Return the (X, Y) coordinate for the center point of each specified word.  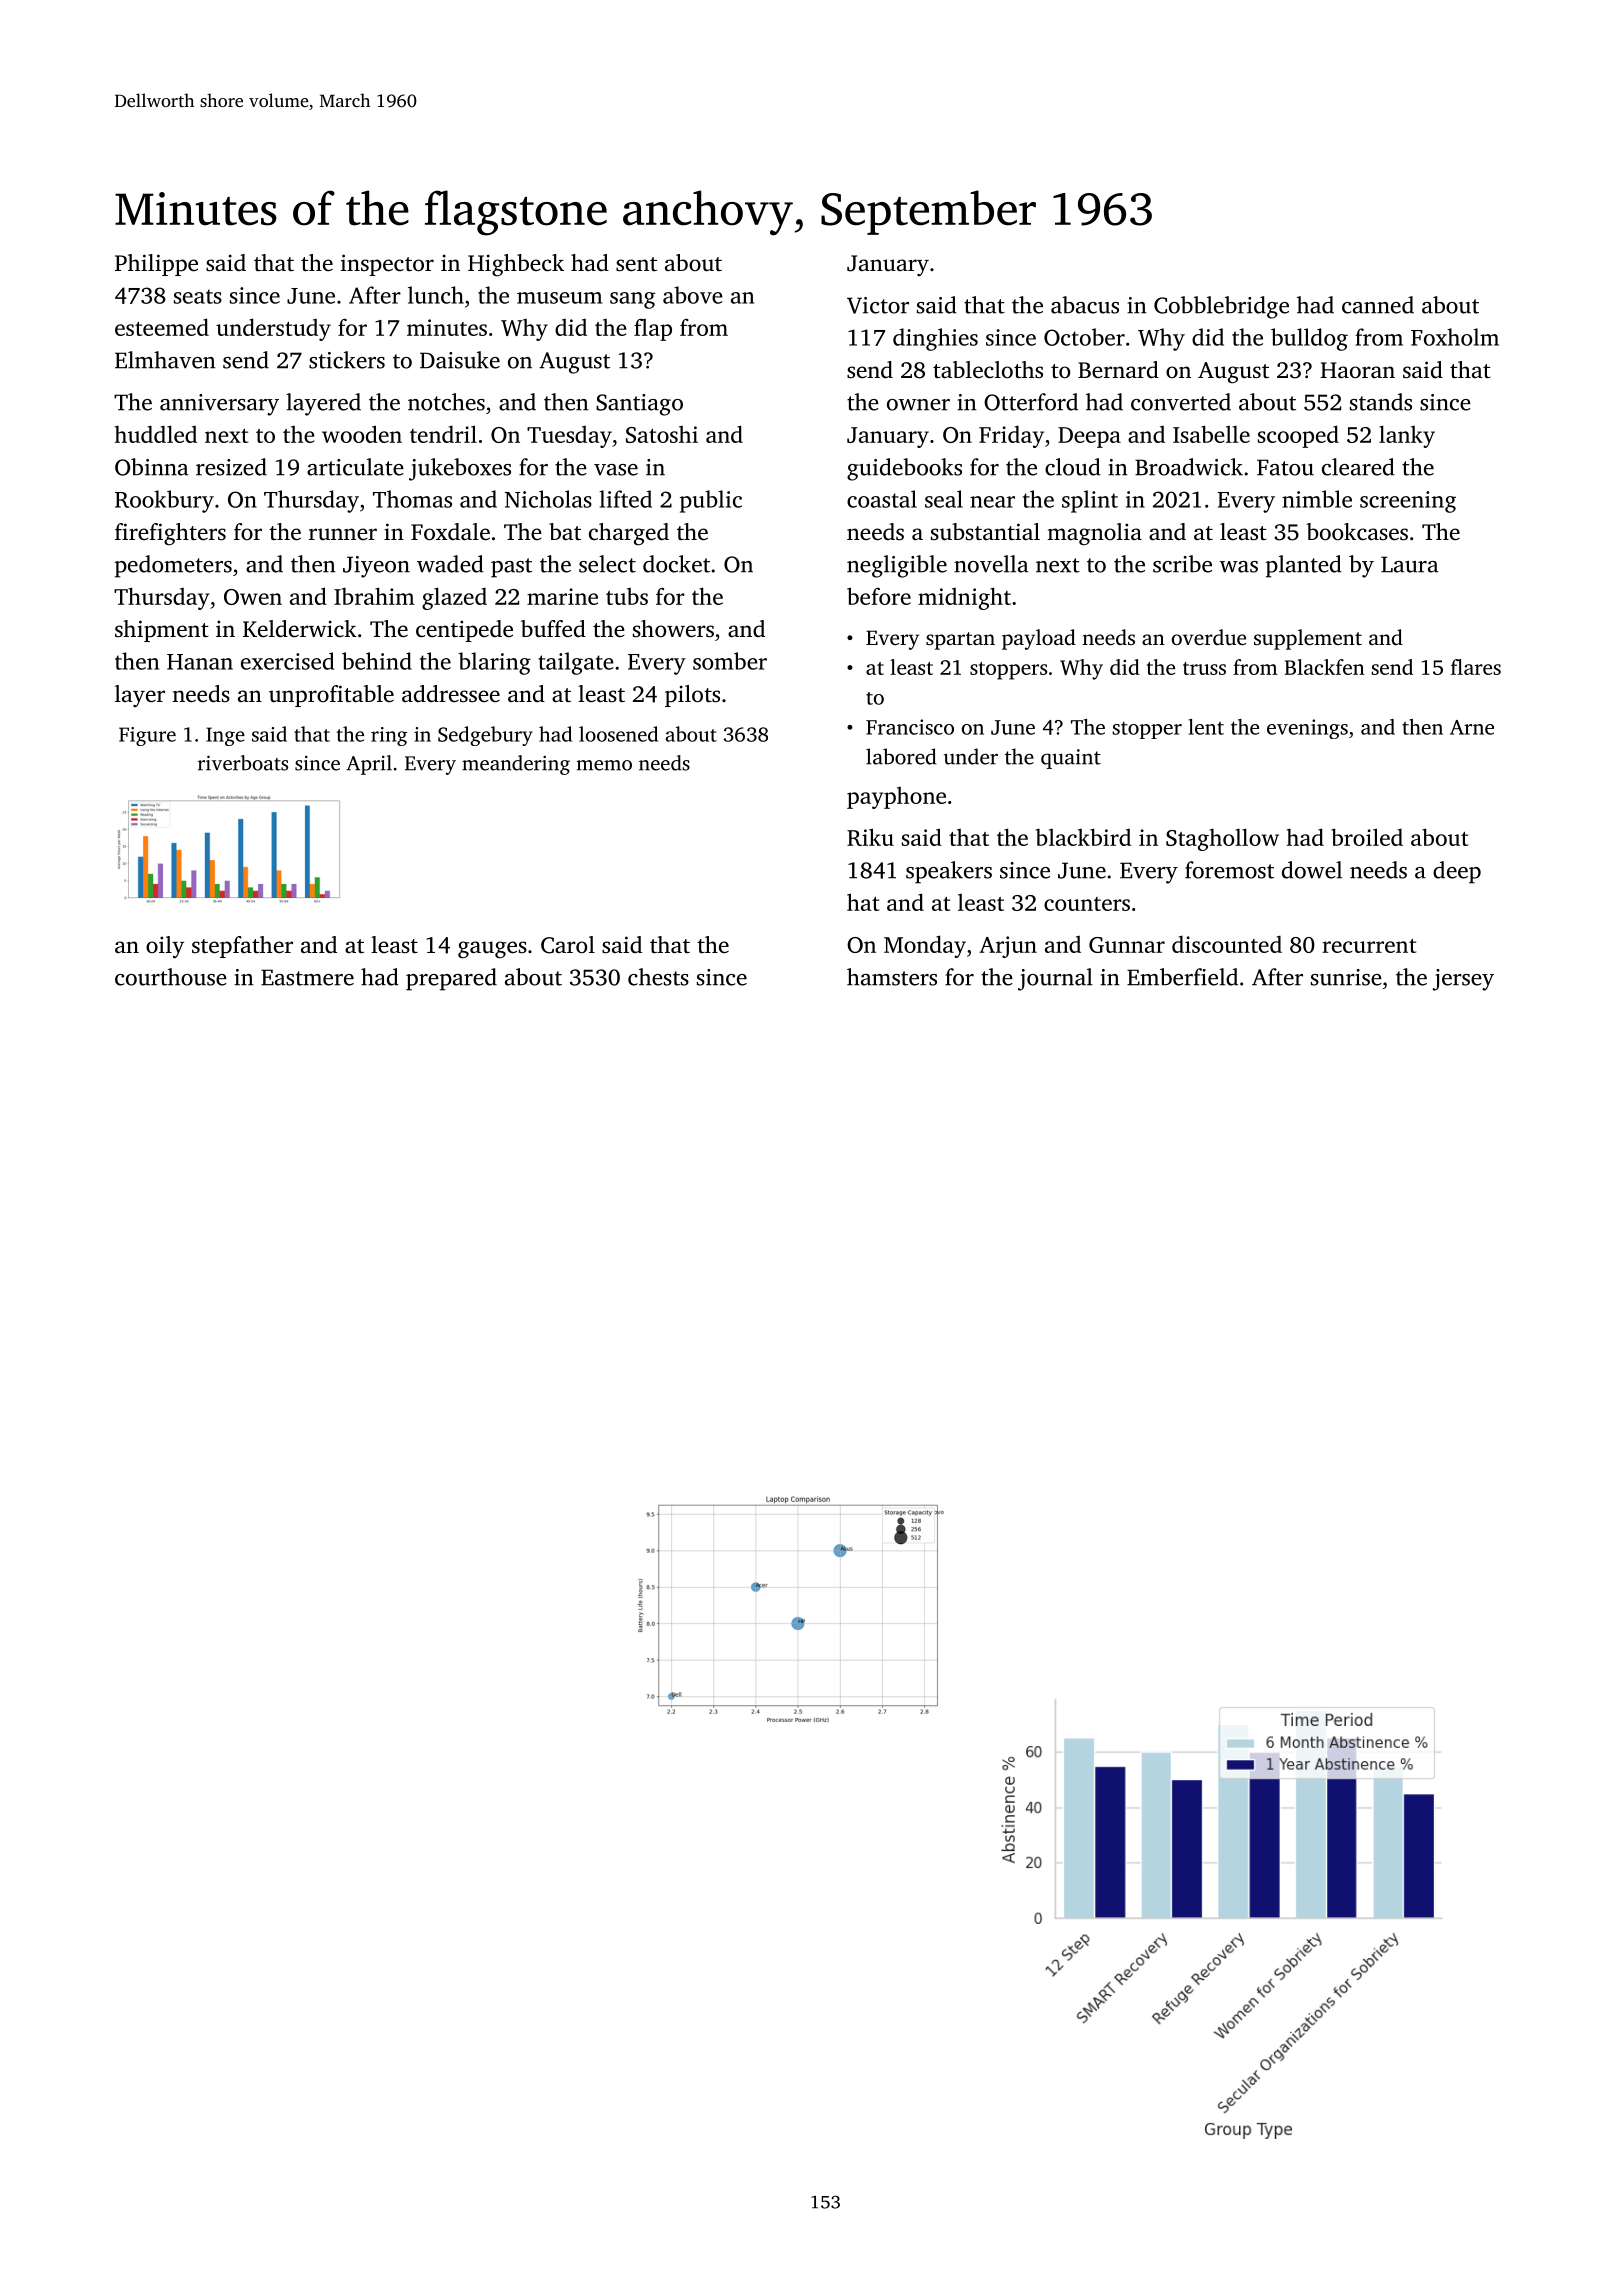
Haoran (1357, 370)
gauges (492, 950)
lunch (436, 295)
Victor (878, 305)
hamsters (892, 977)
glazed (454, 598)
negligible (897, 566)
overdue (1209, 637)
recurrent (1369, 946)
